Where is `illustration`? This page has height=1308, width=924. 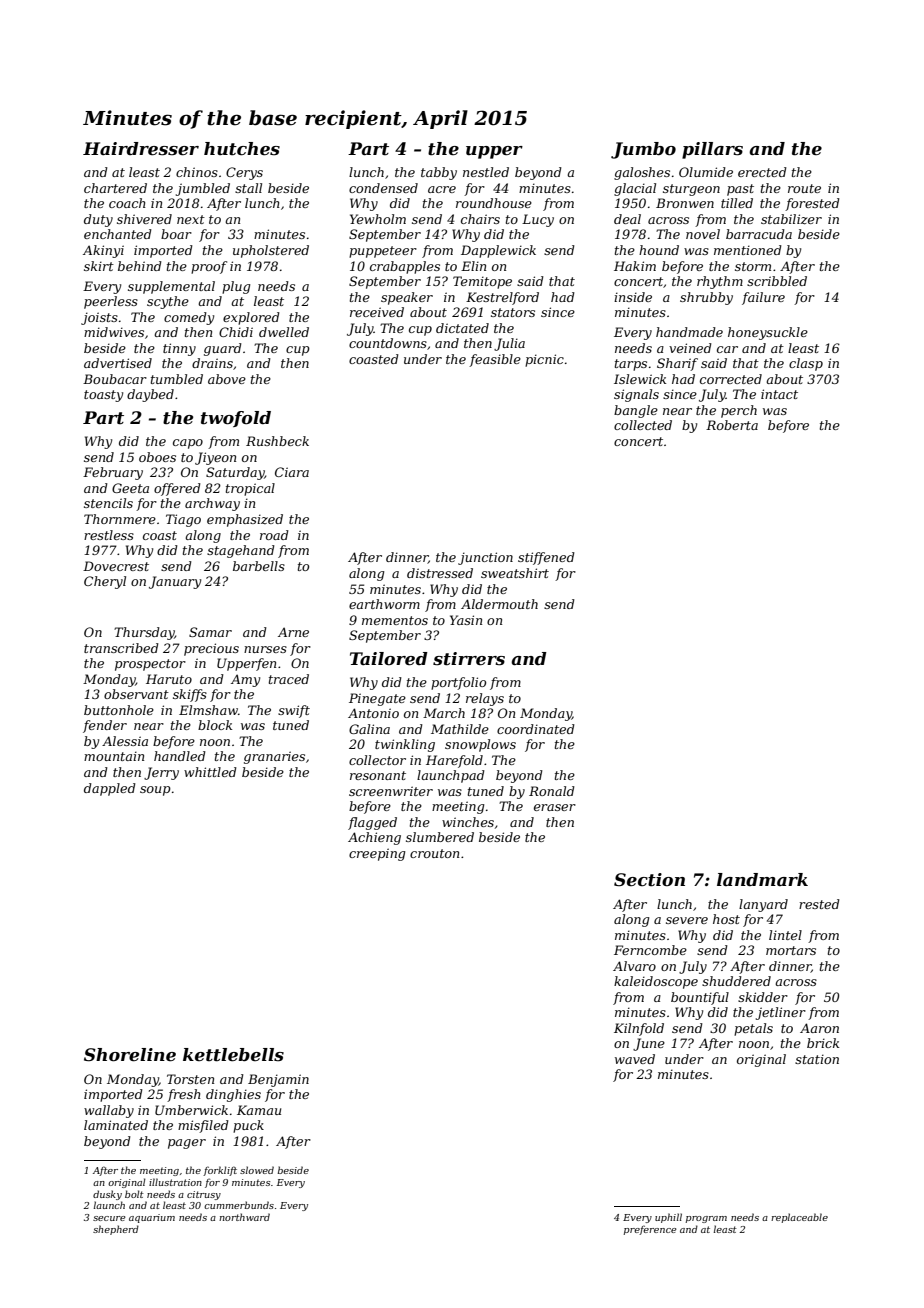 illustration is located at coordinates (175, 1182).
